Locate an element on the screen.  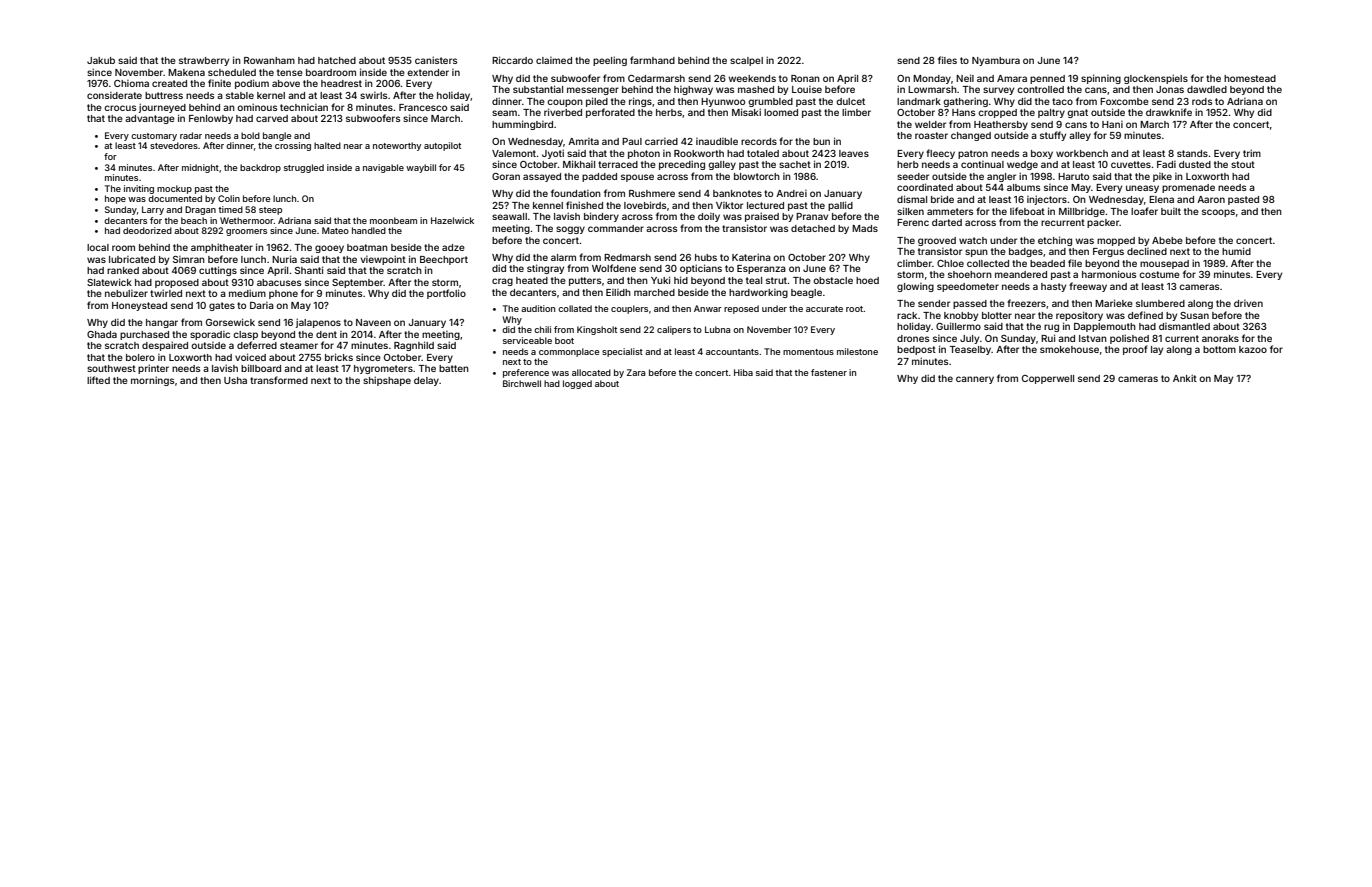
moonbeam is located at coordinates (393, 220).
